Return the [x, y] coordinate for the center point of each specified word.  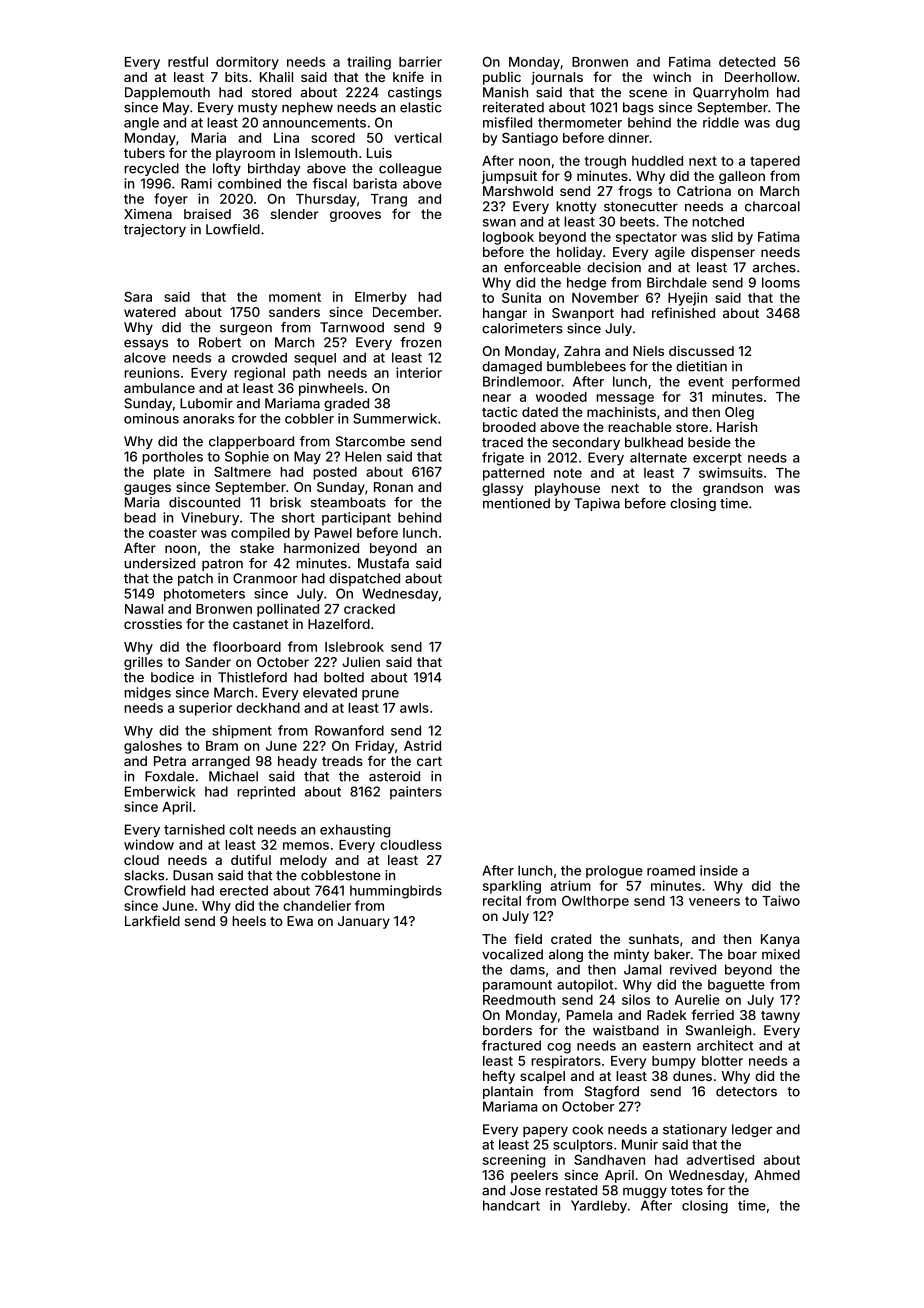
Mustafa [383, 563]
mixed [781, 954]
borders [507, 1030]
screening [514, 1161]
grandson [733, 489]
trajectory [155, 230]
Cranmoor [265, 578]
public [502, 78]
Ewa [300, 921]
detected [747, 62]
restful [188, 61]
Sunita [521, 297]
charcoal [772, 206]
